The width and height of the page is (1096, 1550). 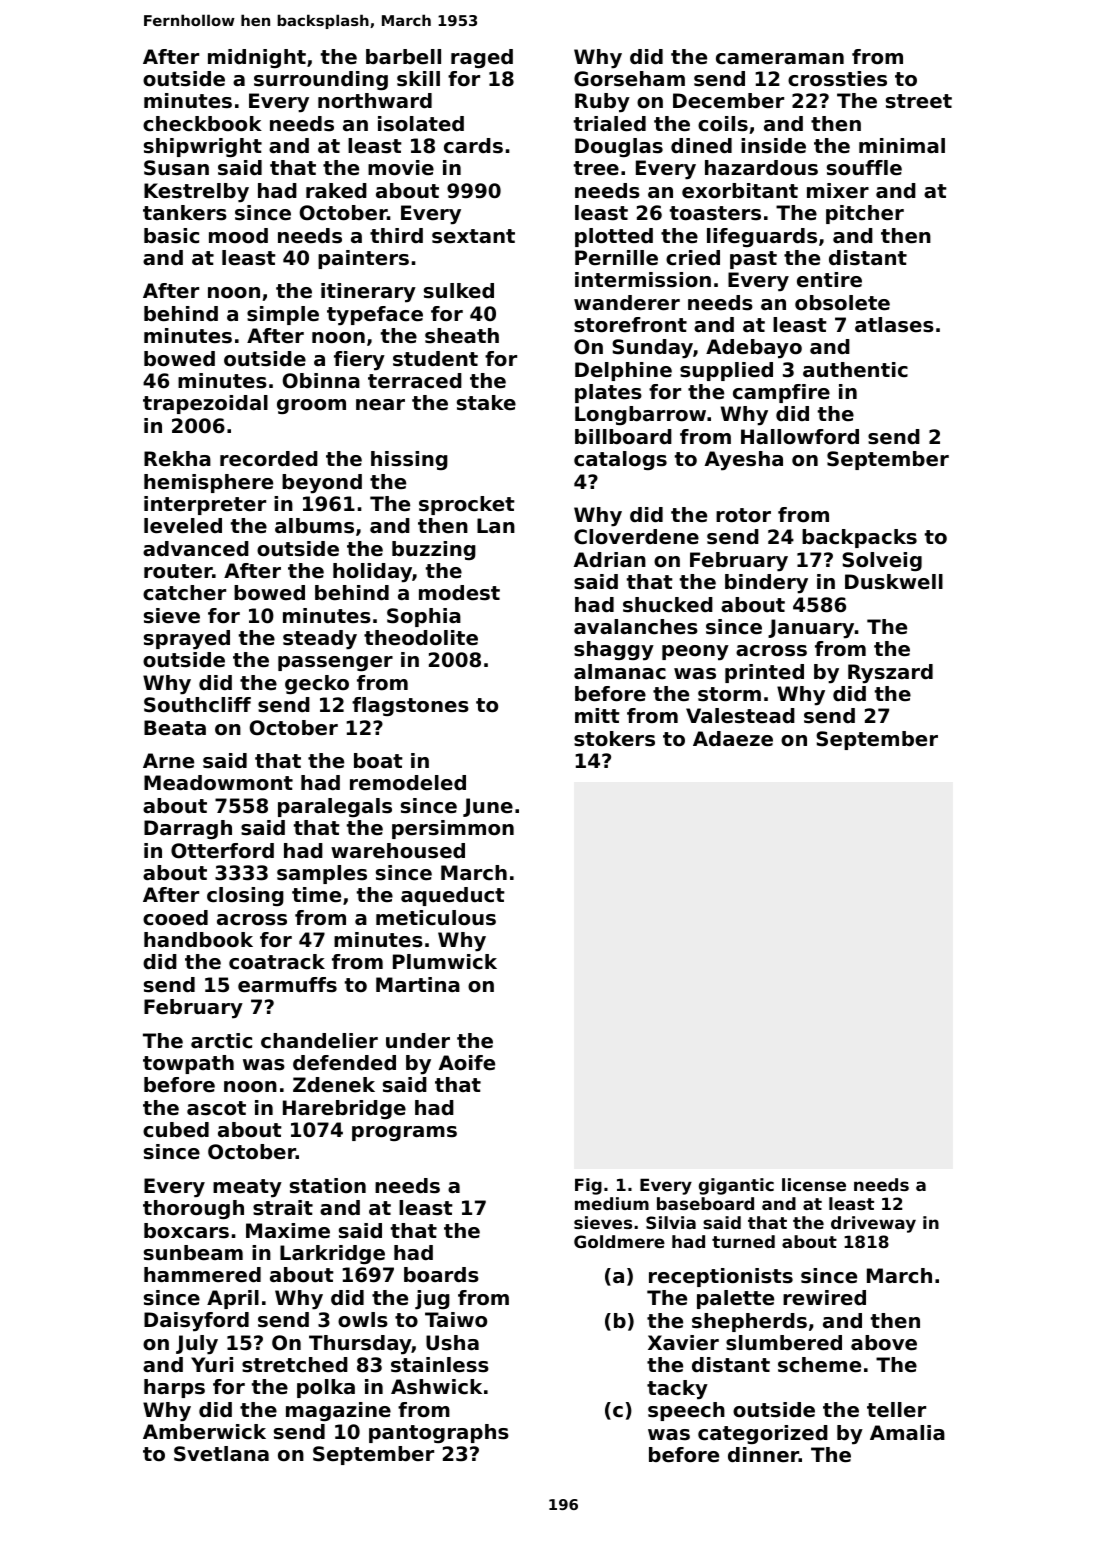 What do you see at coordinates (403, 57) in the page?
I see `barbell` at bounding box center [403, 57].
